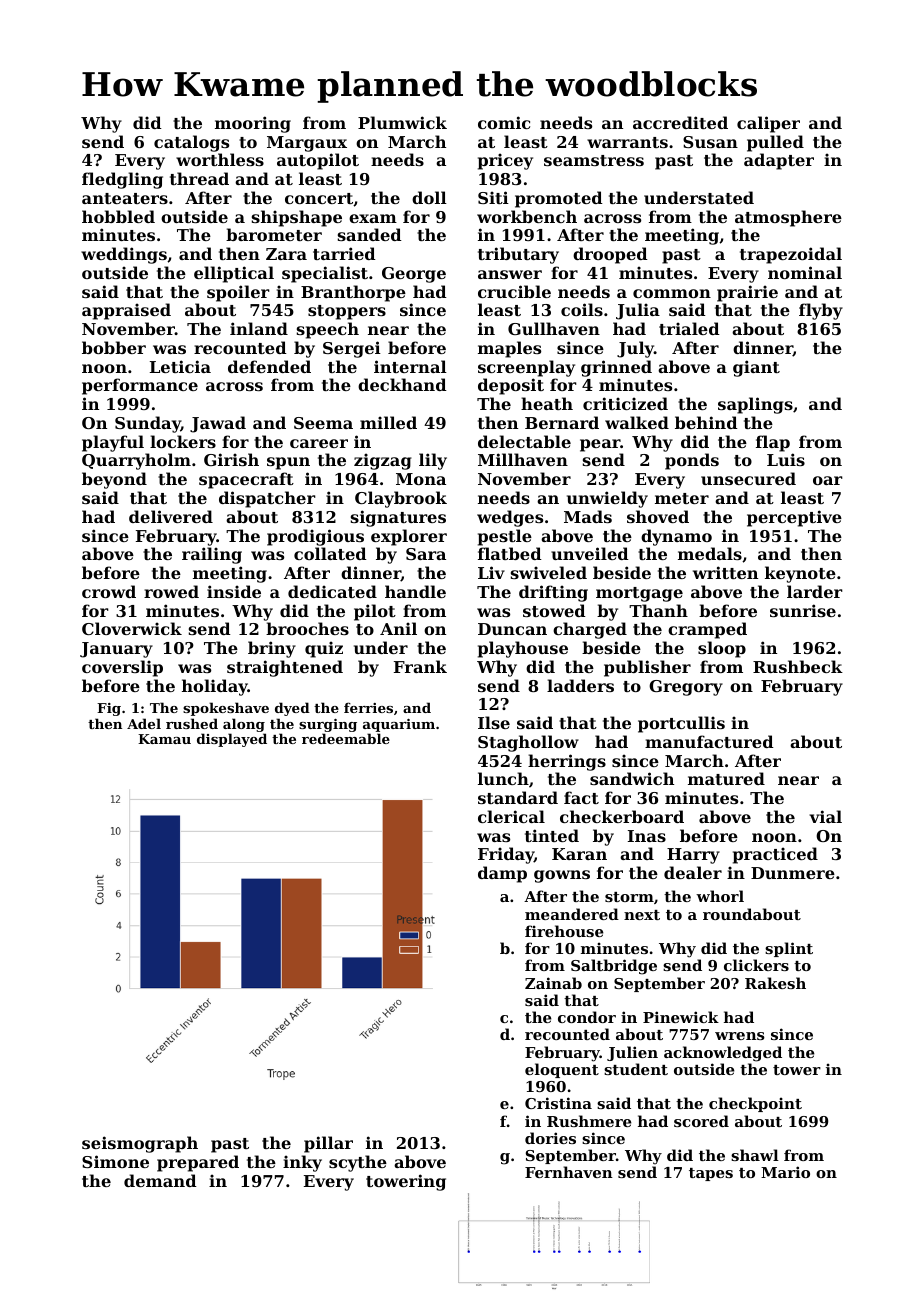  I want to click on tapes, so click(711, 1174).
